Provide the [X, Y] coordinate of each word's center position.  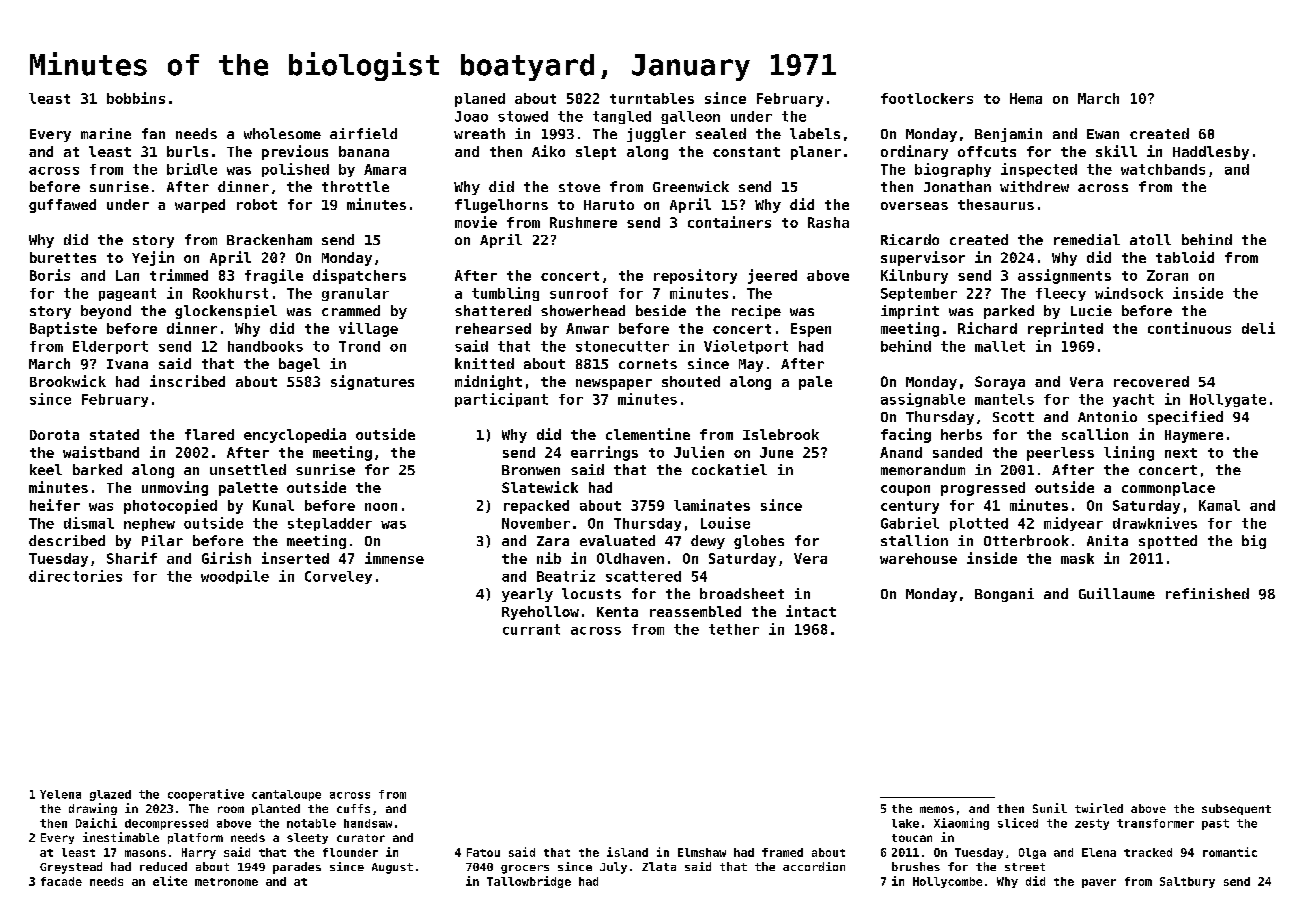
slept [596, 153]
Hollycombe [947, 882]
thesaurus [996, 204]
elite [170, 881]
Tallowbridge [529, 882]
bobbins [136, 98]
